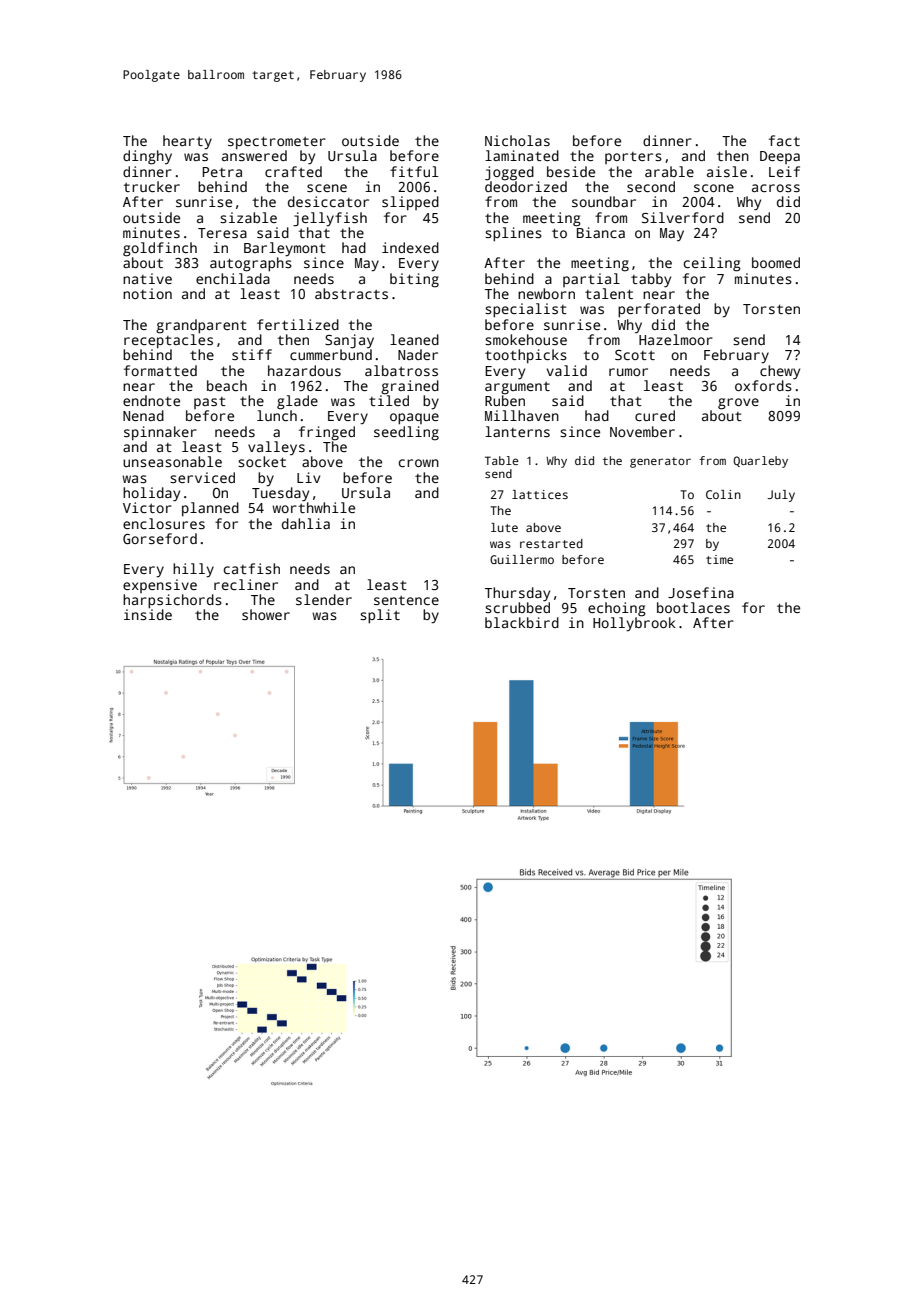 Image resolution: width=924 pixels, height=1314 pixels. Describe the element at coordinates (298, 324) in the page. I see `fertilized` at that location.
